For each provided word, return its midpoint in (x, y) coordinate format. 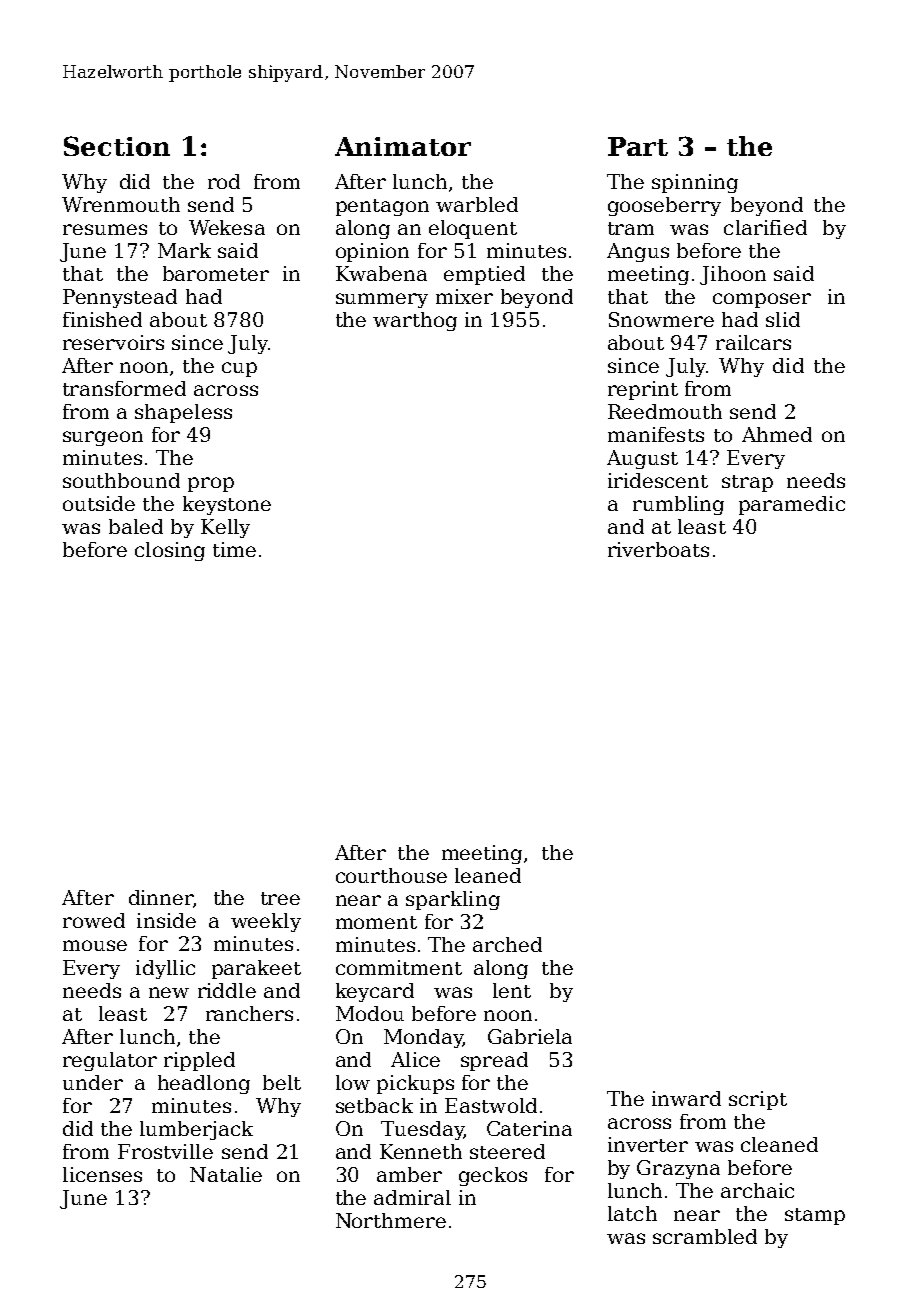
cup (239, 369)
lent (512, 990)
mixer (464, 296)
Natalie (226, 1174)
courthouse (391, 875)
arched (507, 944)
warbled (477, 204)
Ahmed (777, 434)
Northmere (391, 1220)
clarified (765, 227)
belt (282, 1082)
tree (280, 898)
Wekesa (227, 227)
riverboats (658, 549)
